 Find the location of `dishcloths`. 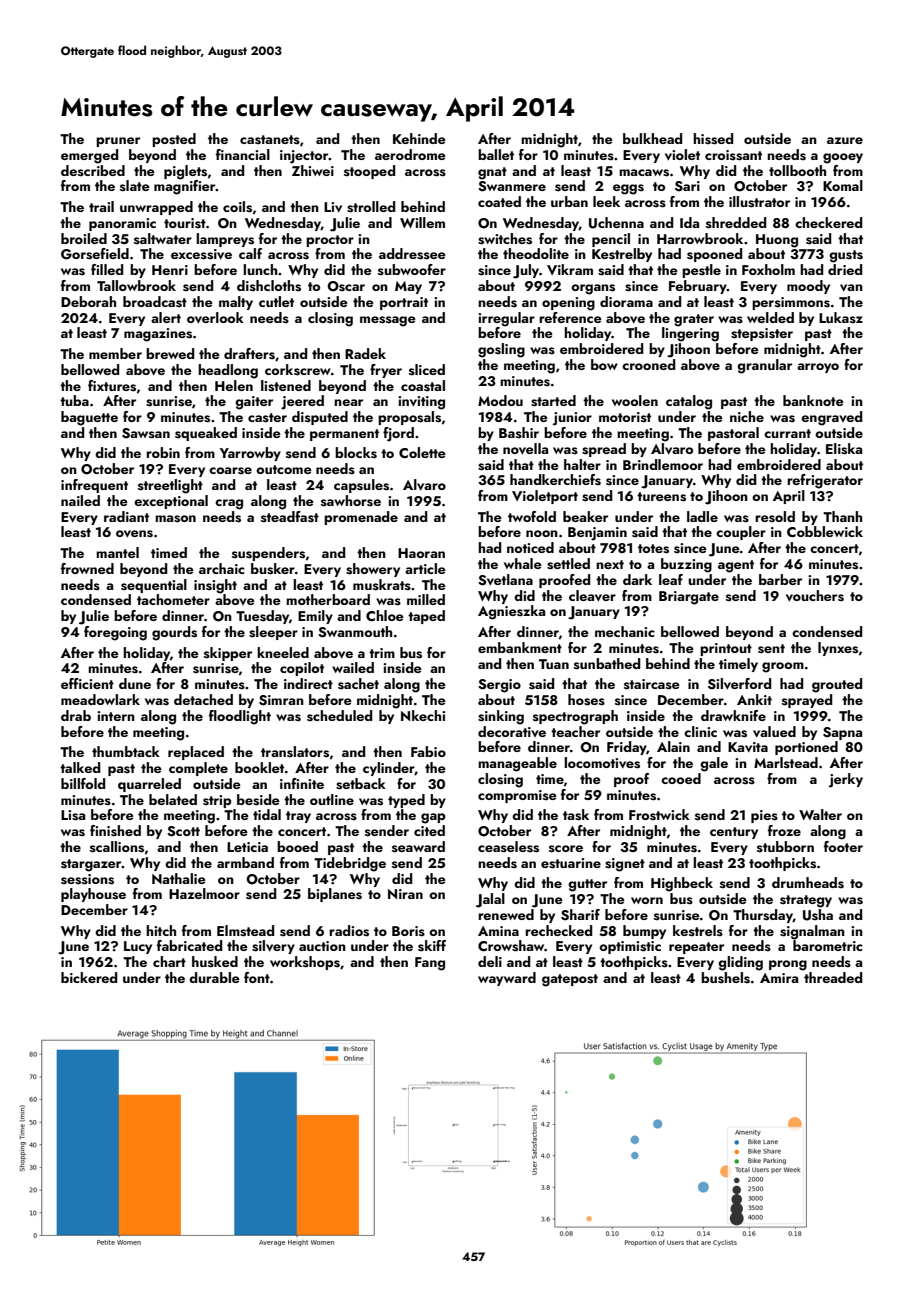

dishcloths is located at coordinates (269, 286).
